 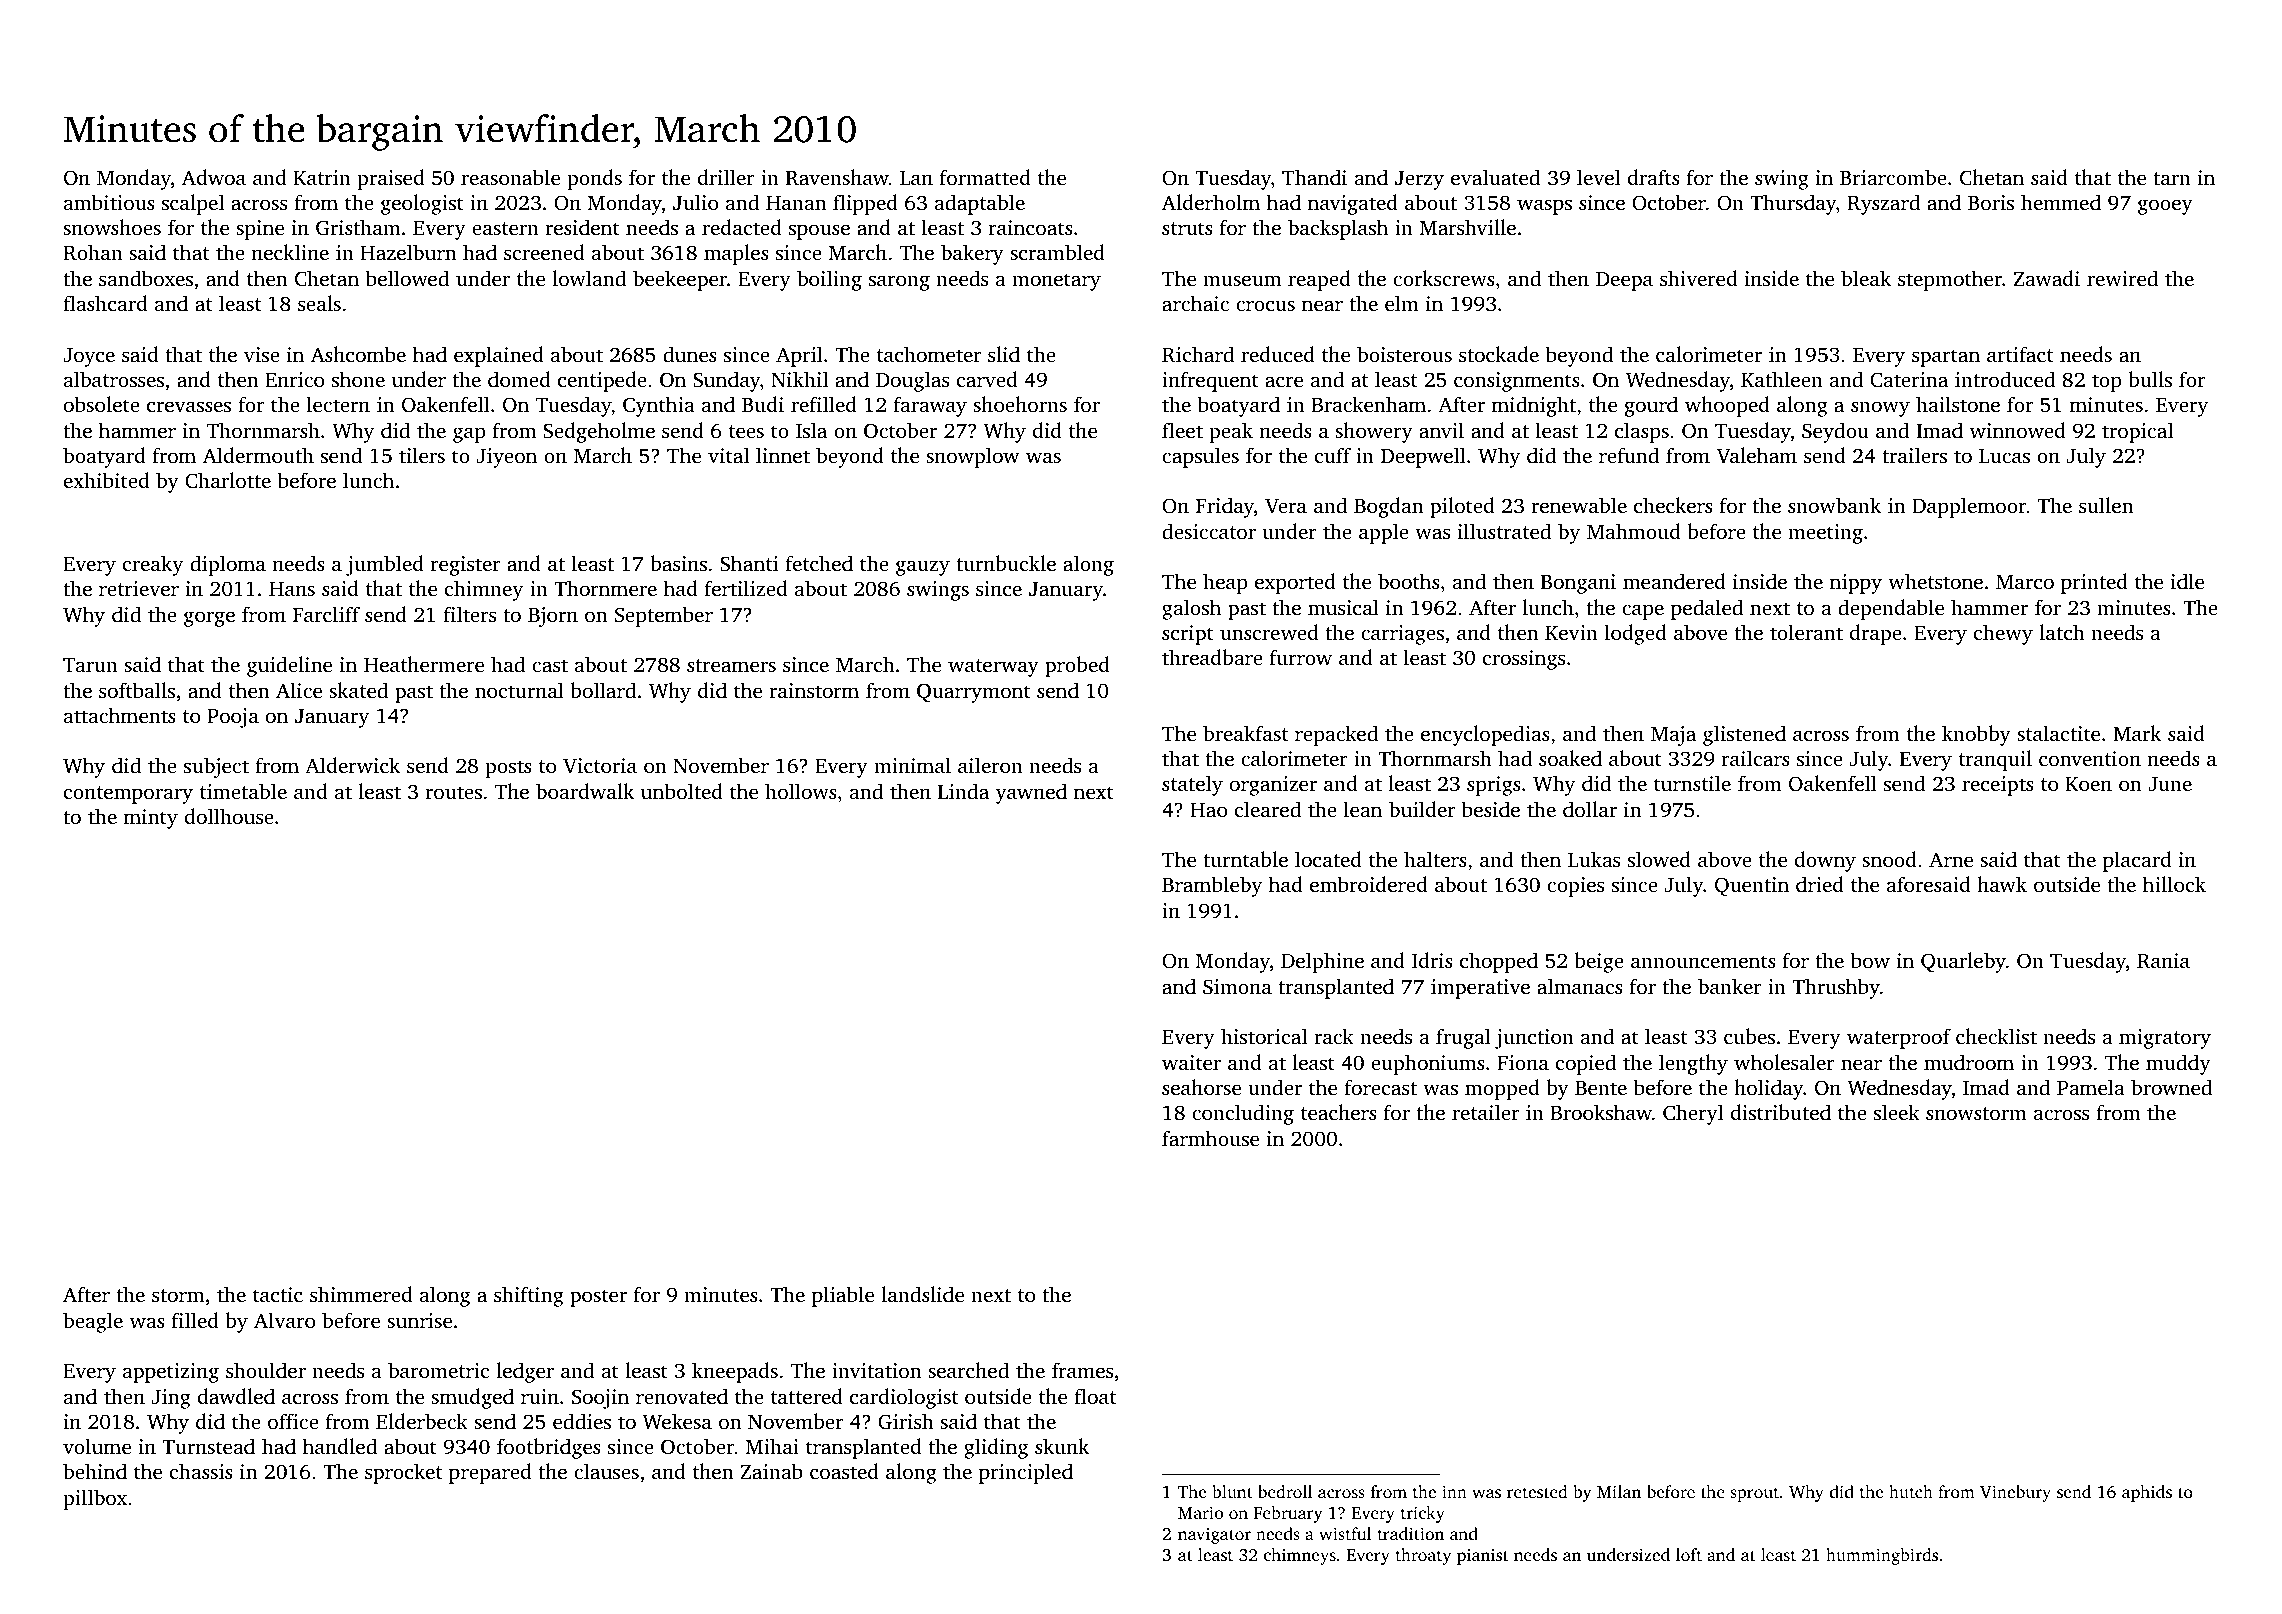 I want to click on backsplash, so click(x=1338, y=229).
